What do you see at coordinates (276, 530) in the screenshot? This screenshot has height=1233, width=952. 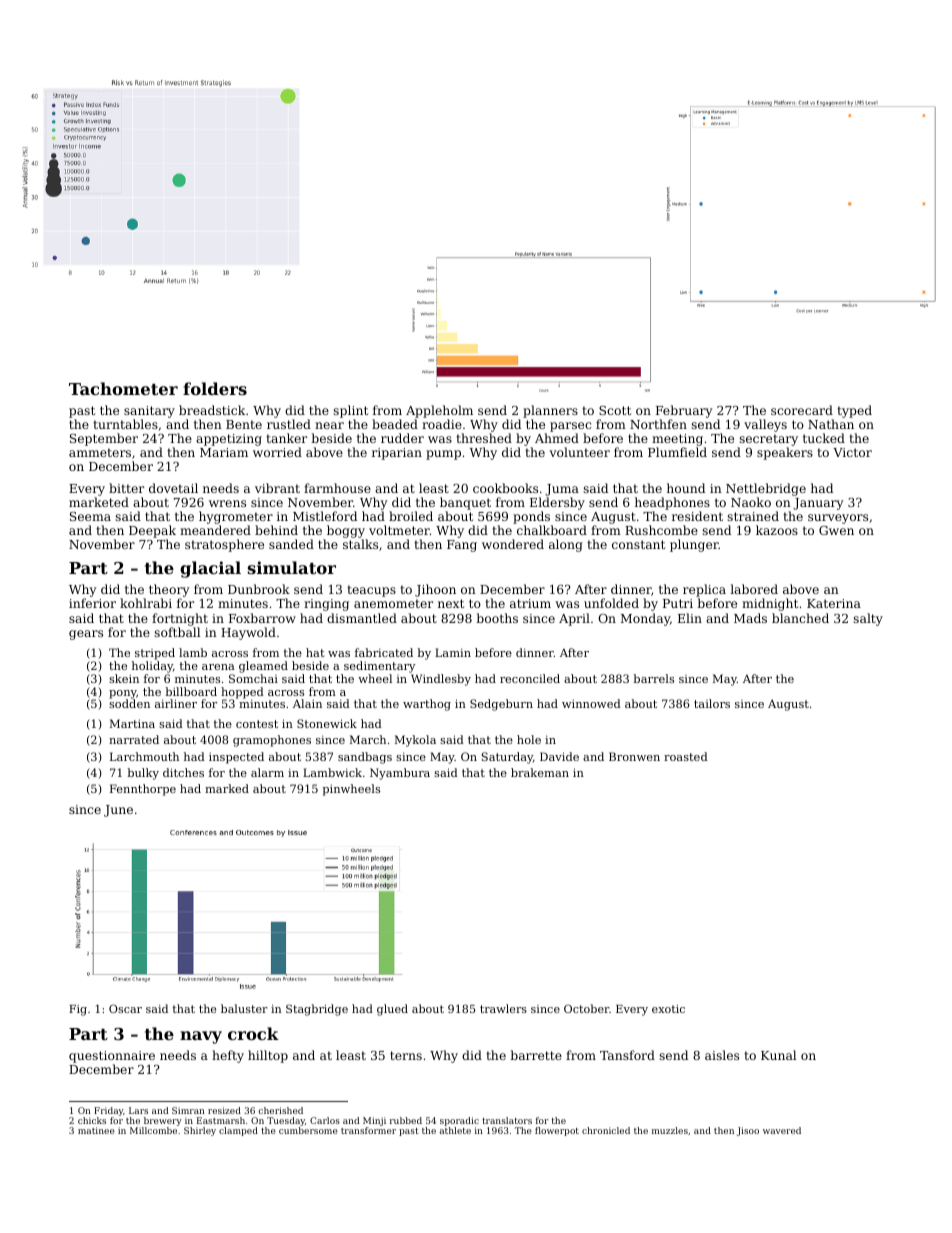 I see `behind` at bounding box center [276, 530].
